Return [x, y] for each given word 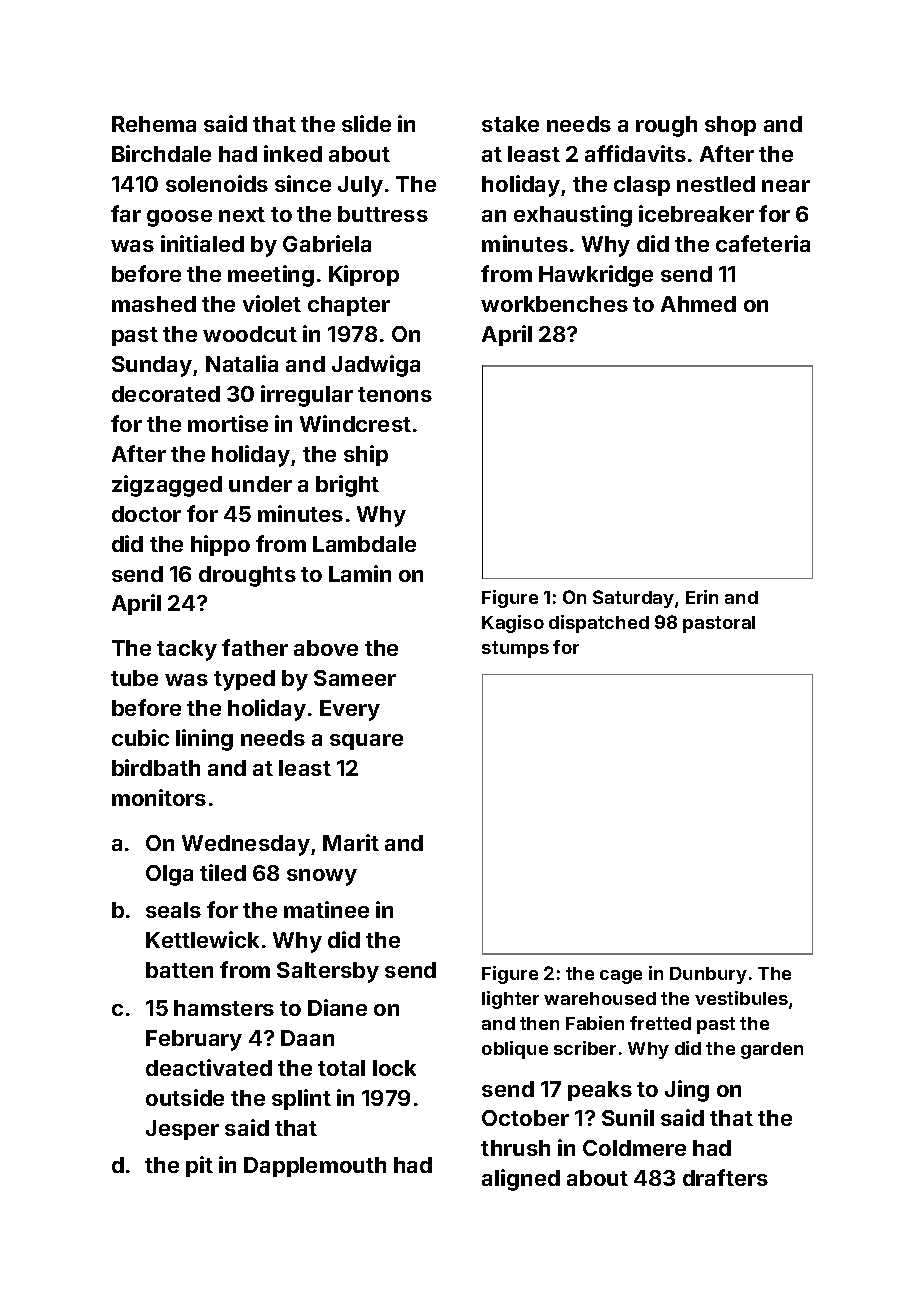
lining [204, 740]
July [360, 186]
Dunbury [708, 975]
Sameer [355, 678]
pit [199, 1166]
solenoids [217, 183]
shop [730, 126]
